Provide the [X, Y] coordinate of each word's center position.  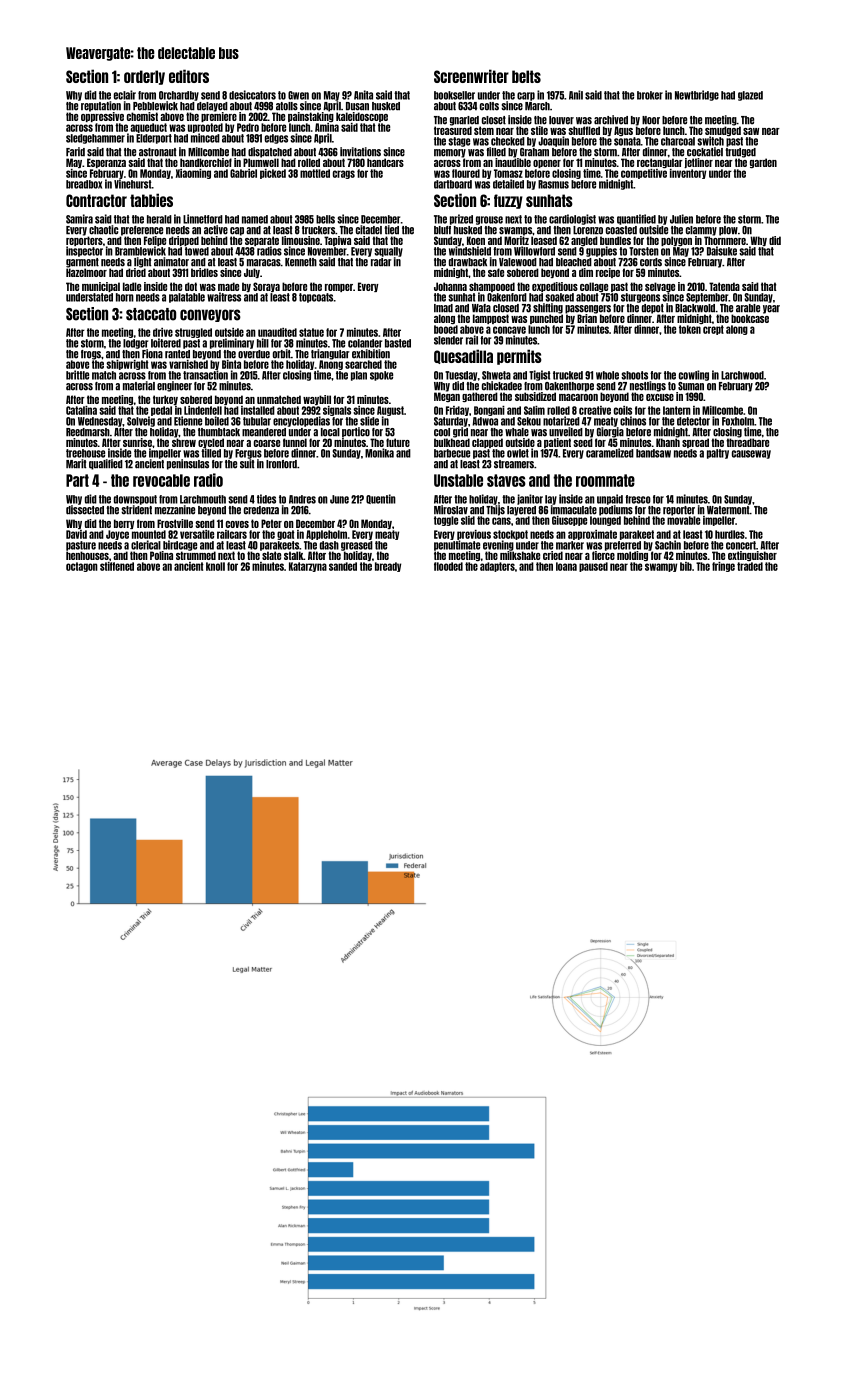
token [690, 329]
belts [526, 76]
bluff [442, 230]
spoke [381, 376]
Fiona [152, 354]
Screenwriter [471, 76]
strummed [196, 555]
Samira [79, 219]
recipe [608, 273]
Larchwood [742, 375]
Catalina [81, 410]
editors [189, 76]
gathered [480, 397]
